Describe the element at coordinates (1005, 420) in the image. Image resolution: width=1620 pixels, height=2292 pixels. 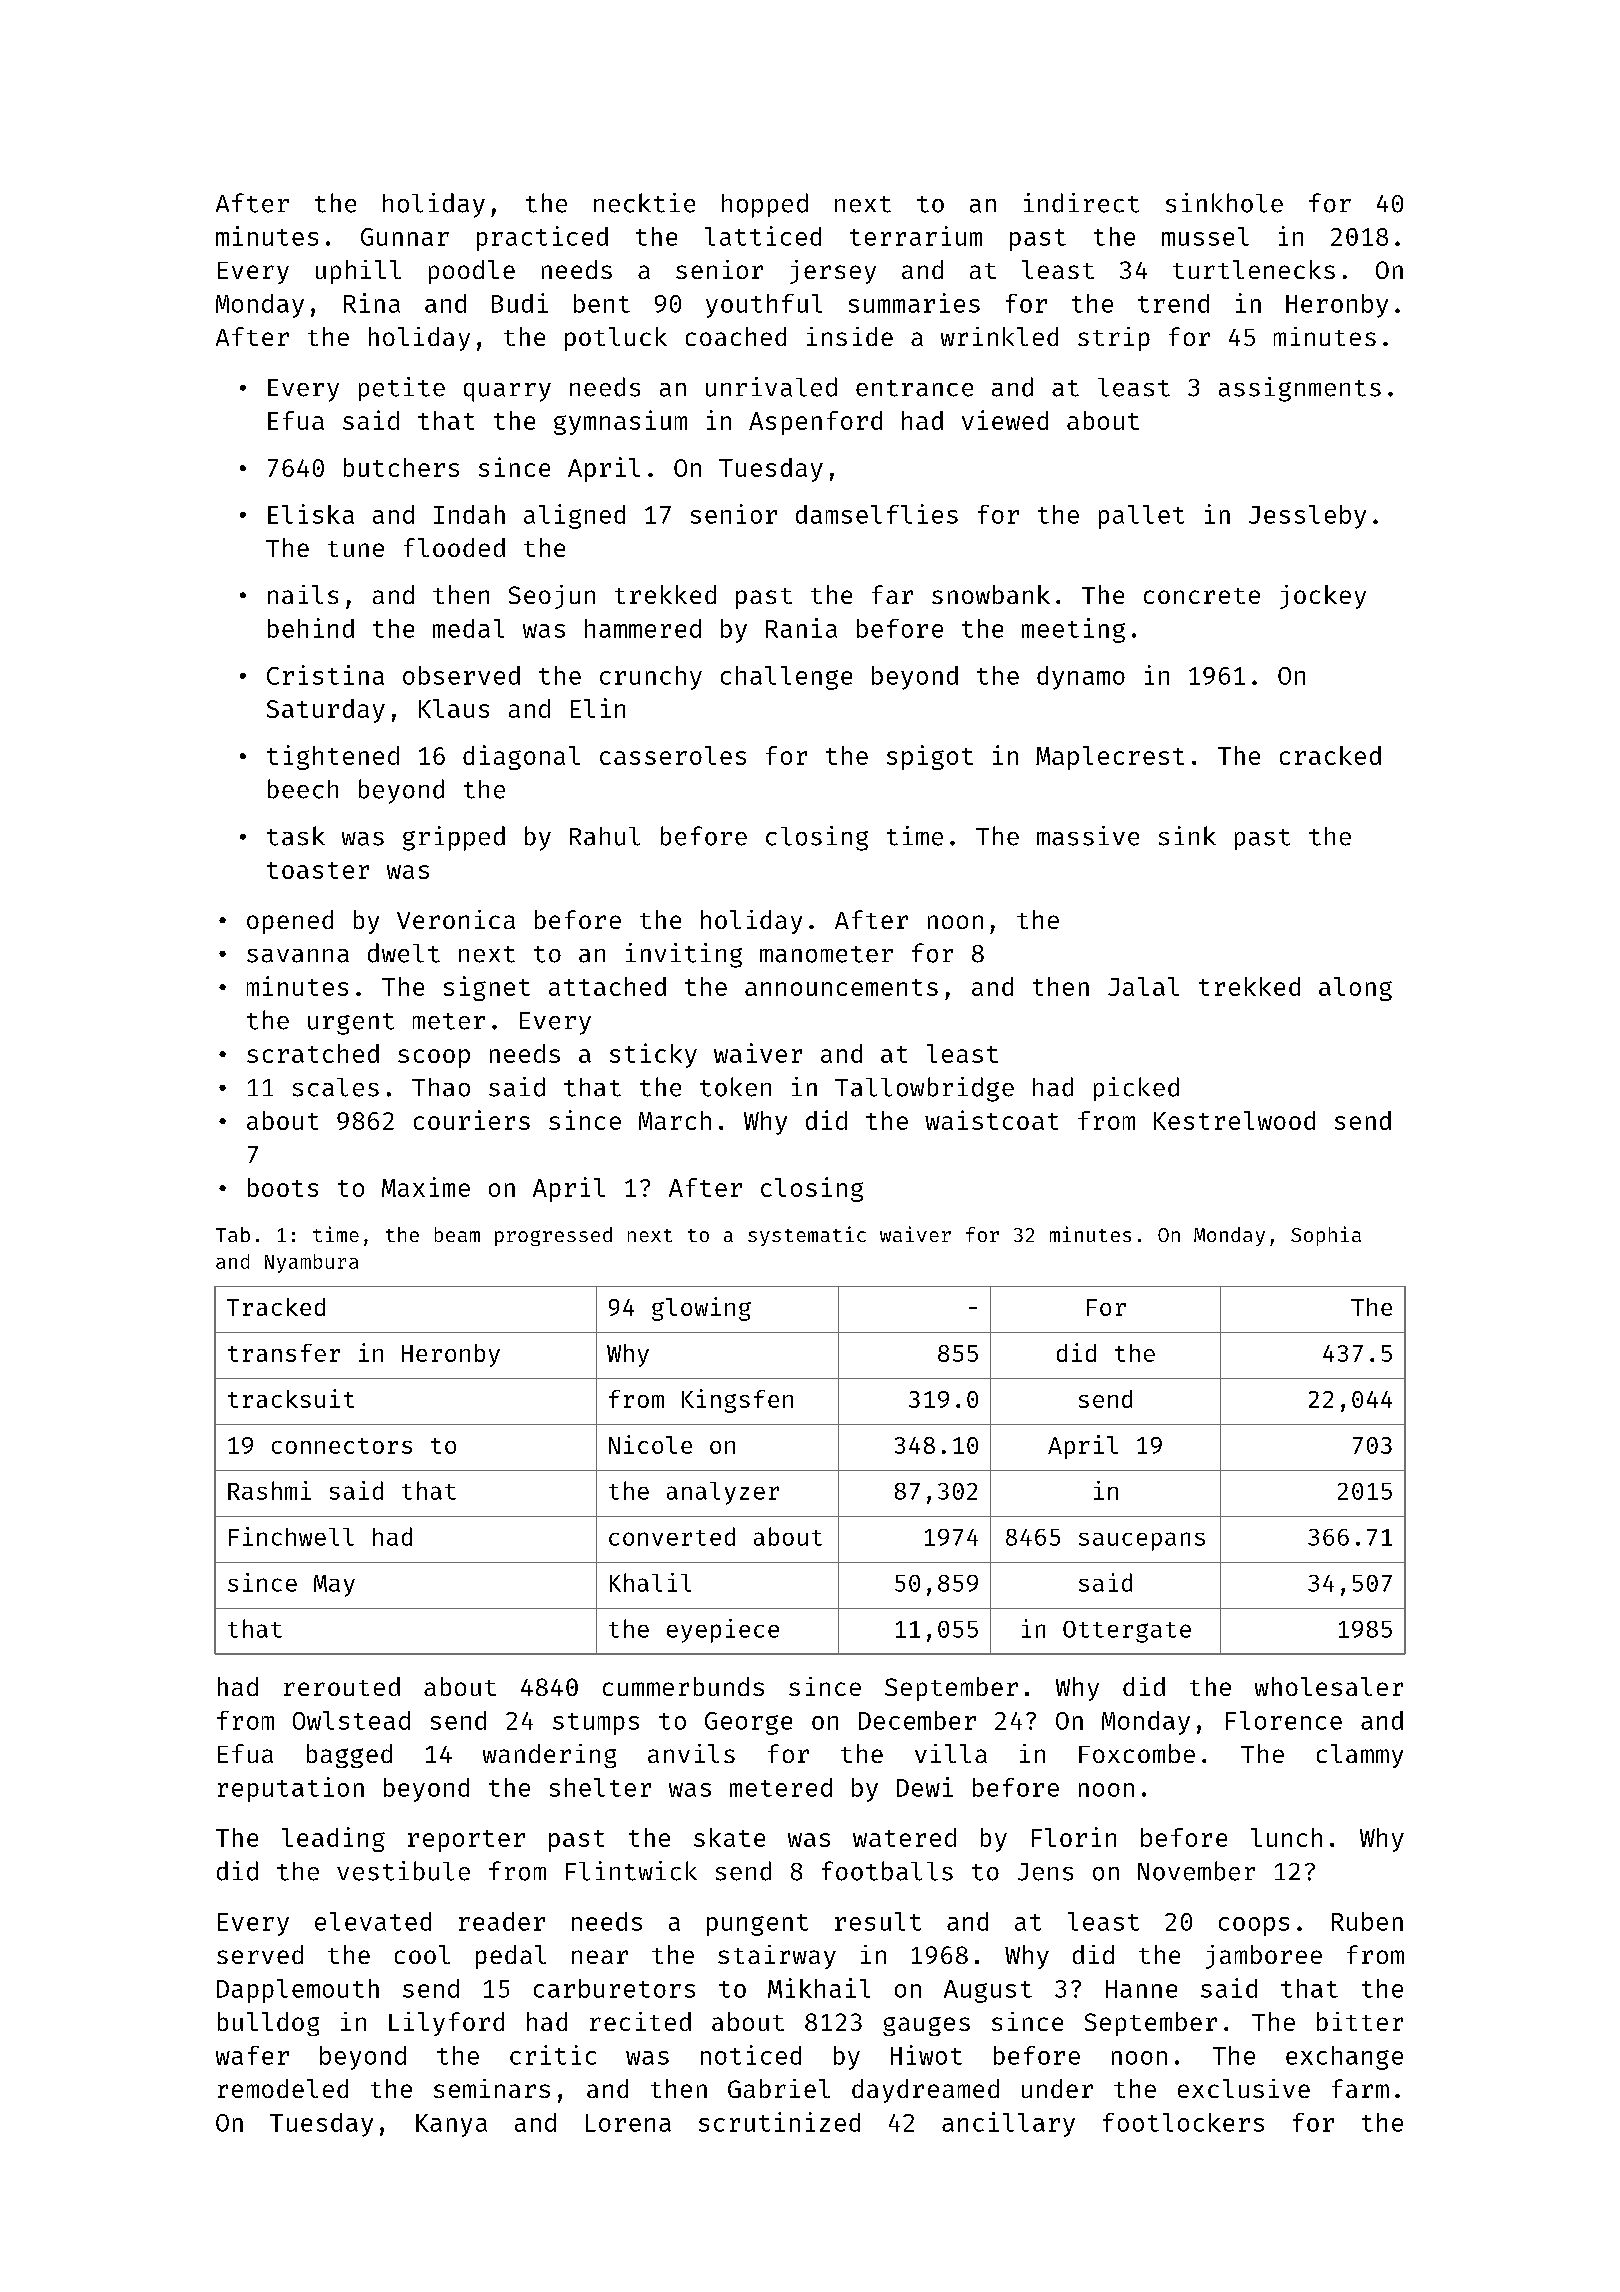
I see `viewed` at that location.
